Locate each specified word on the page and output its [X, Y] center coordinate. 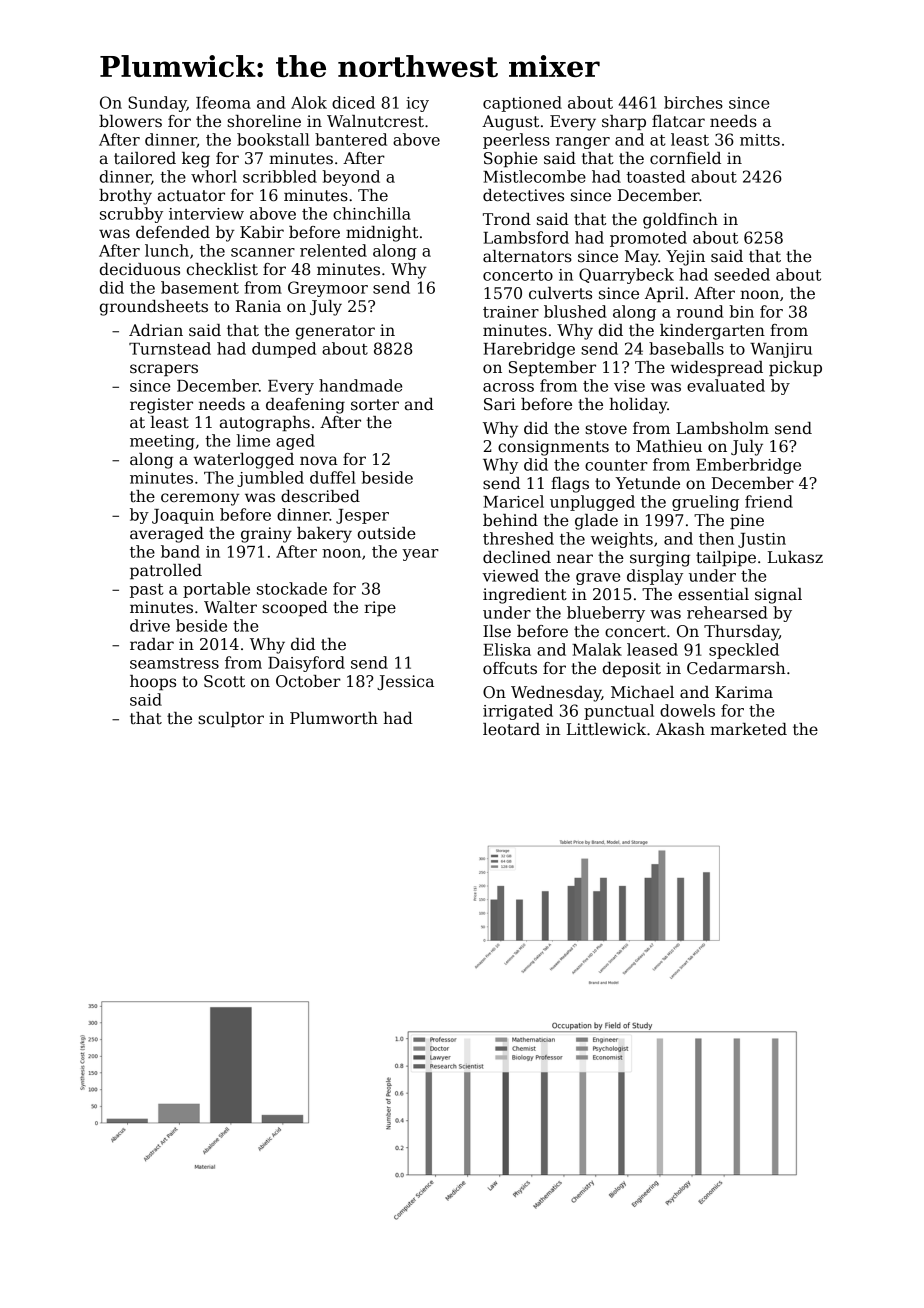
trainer [511, 312]
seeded [742, 274]
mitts [760, 140]
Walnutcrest [375, 121]
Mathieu [669, 446]
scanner [263, 252]
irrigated [518, 712]
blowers [130, 121]
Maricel [513, 501]
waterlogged [244, 461]
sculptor [231, 720]
